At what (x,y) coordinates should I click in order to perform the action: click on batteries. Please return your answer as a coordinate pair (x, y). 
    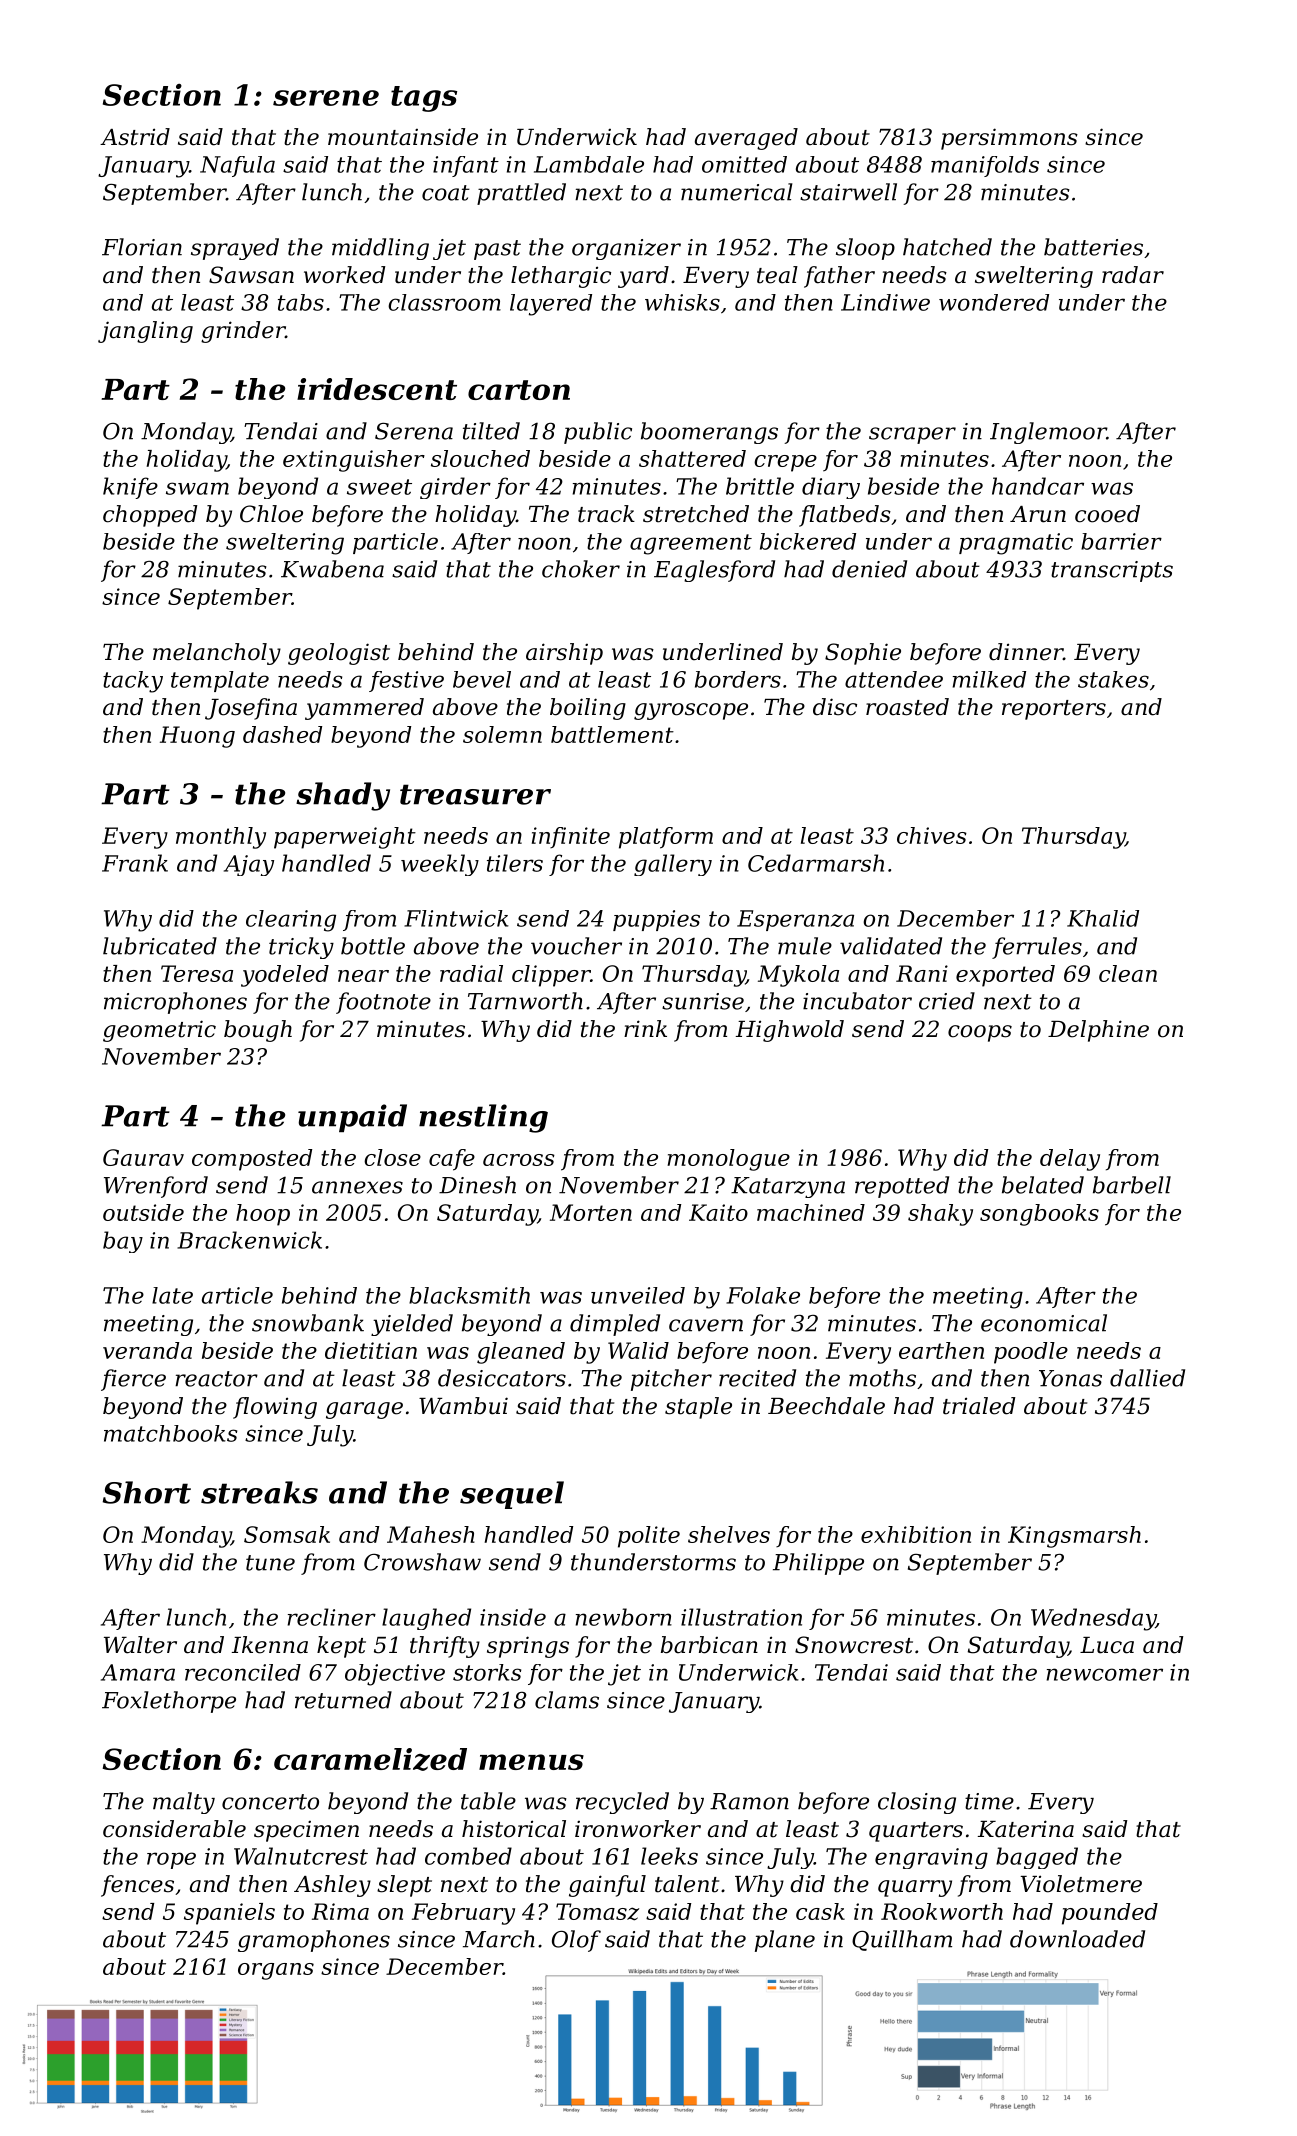
    Looking at the image, I should click on (1093, 247).
